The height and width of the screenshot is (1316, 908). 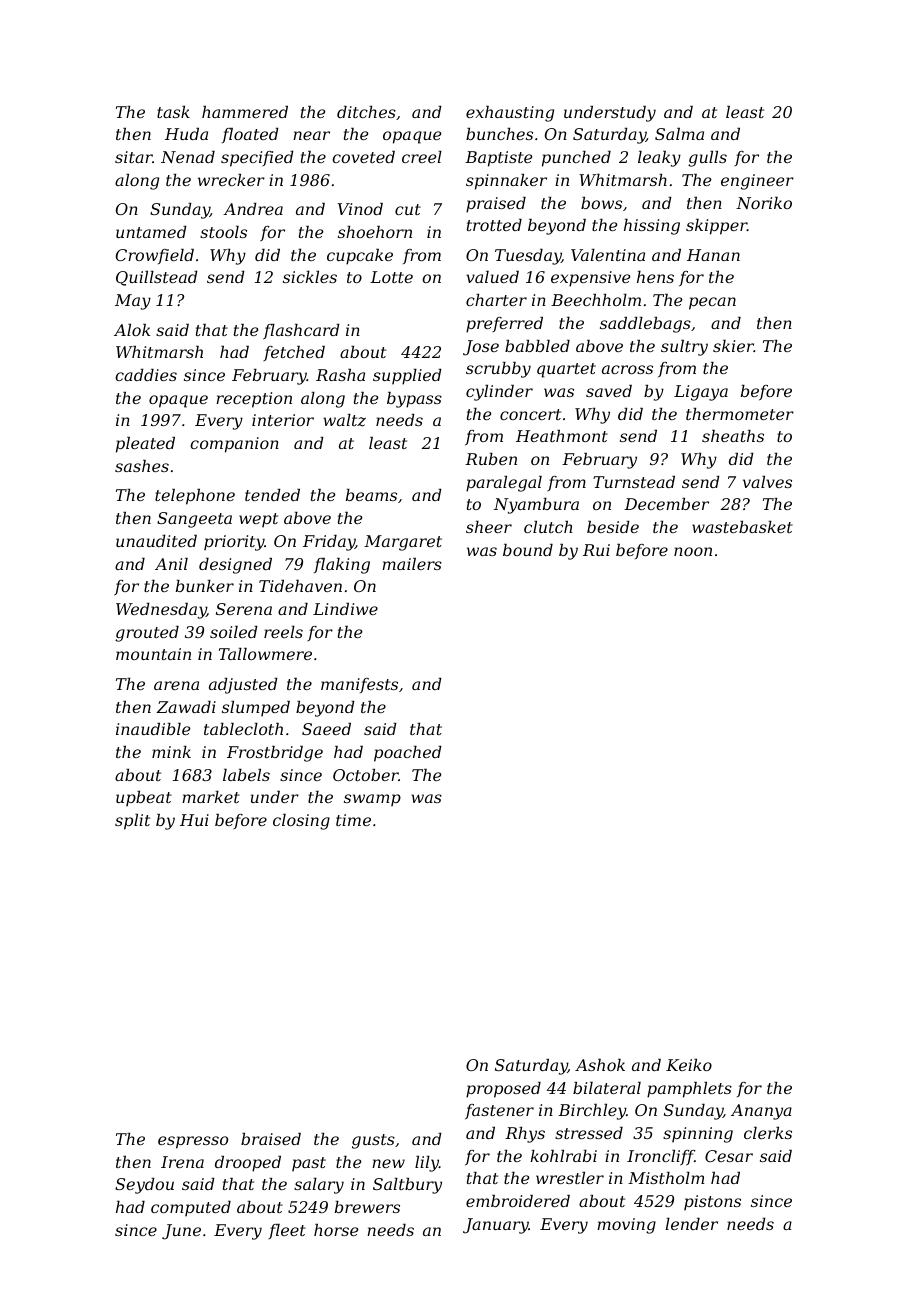 I want to click on sitar, so click(x=134, y=157).
